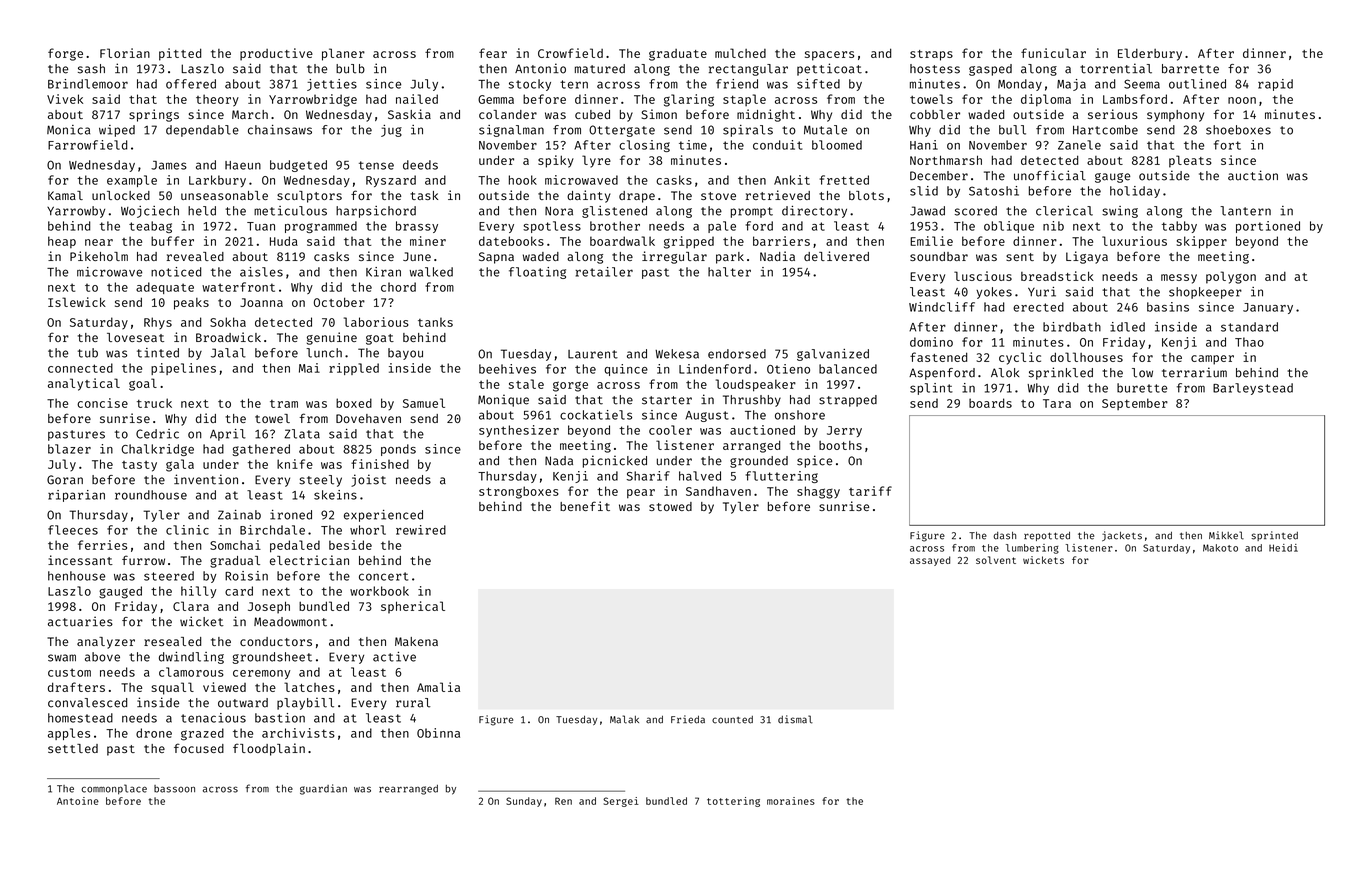 The height and width of the document is (887, 1372). Describe the element at coordinates (421, 530) in the document. I see `rewired` at that location.
